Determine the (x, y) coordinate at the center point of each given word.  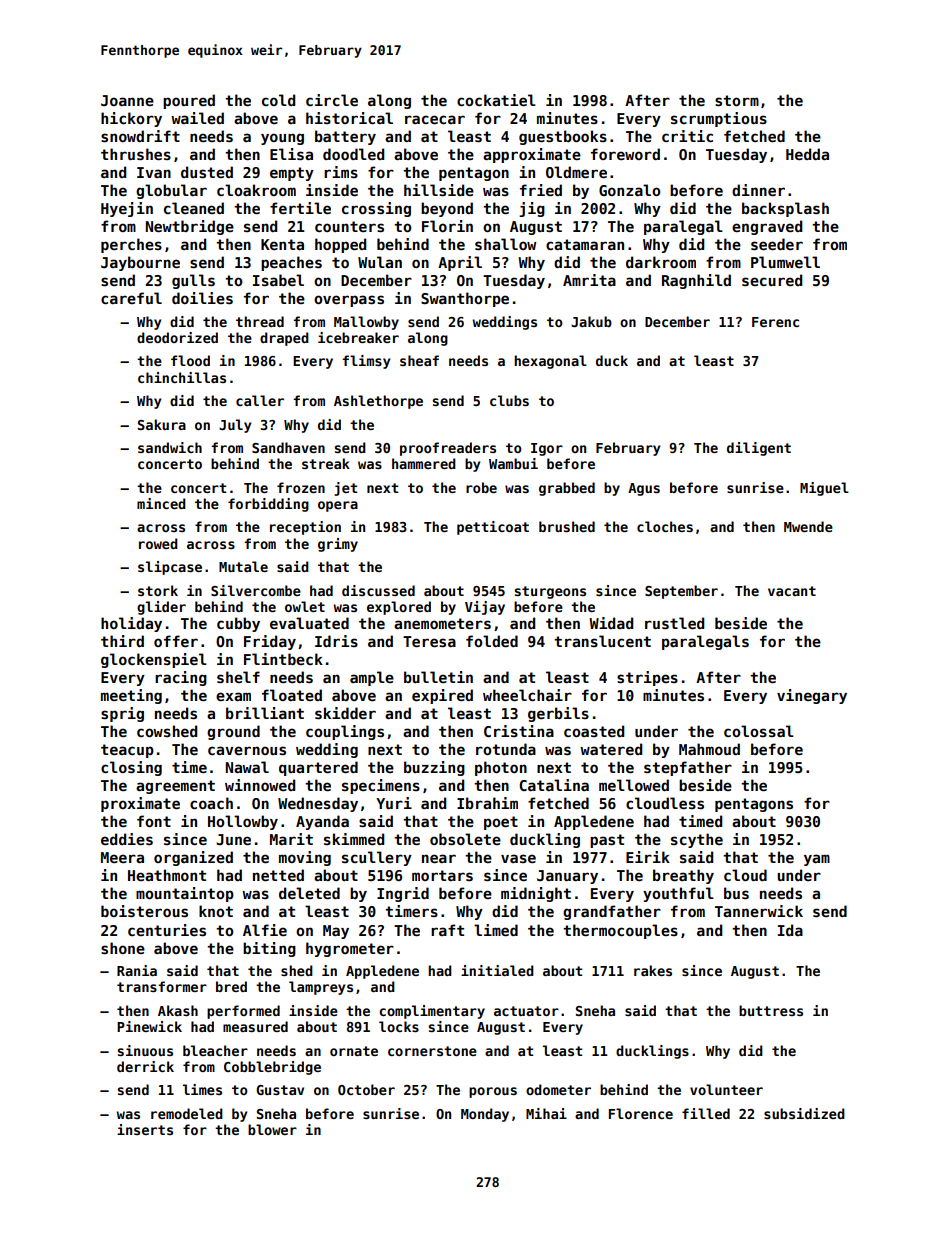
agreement (175, 787)
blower (272, 1129)
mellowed (634, 785)
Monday (485, 1115)
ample (372, 678)
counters (349, 226)
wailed (197, 118)
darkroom (661, 262)
